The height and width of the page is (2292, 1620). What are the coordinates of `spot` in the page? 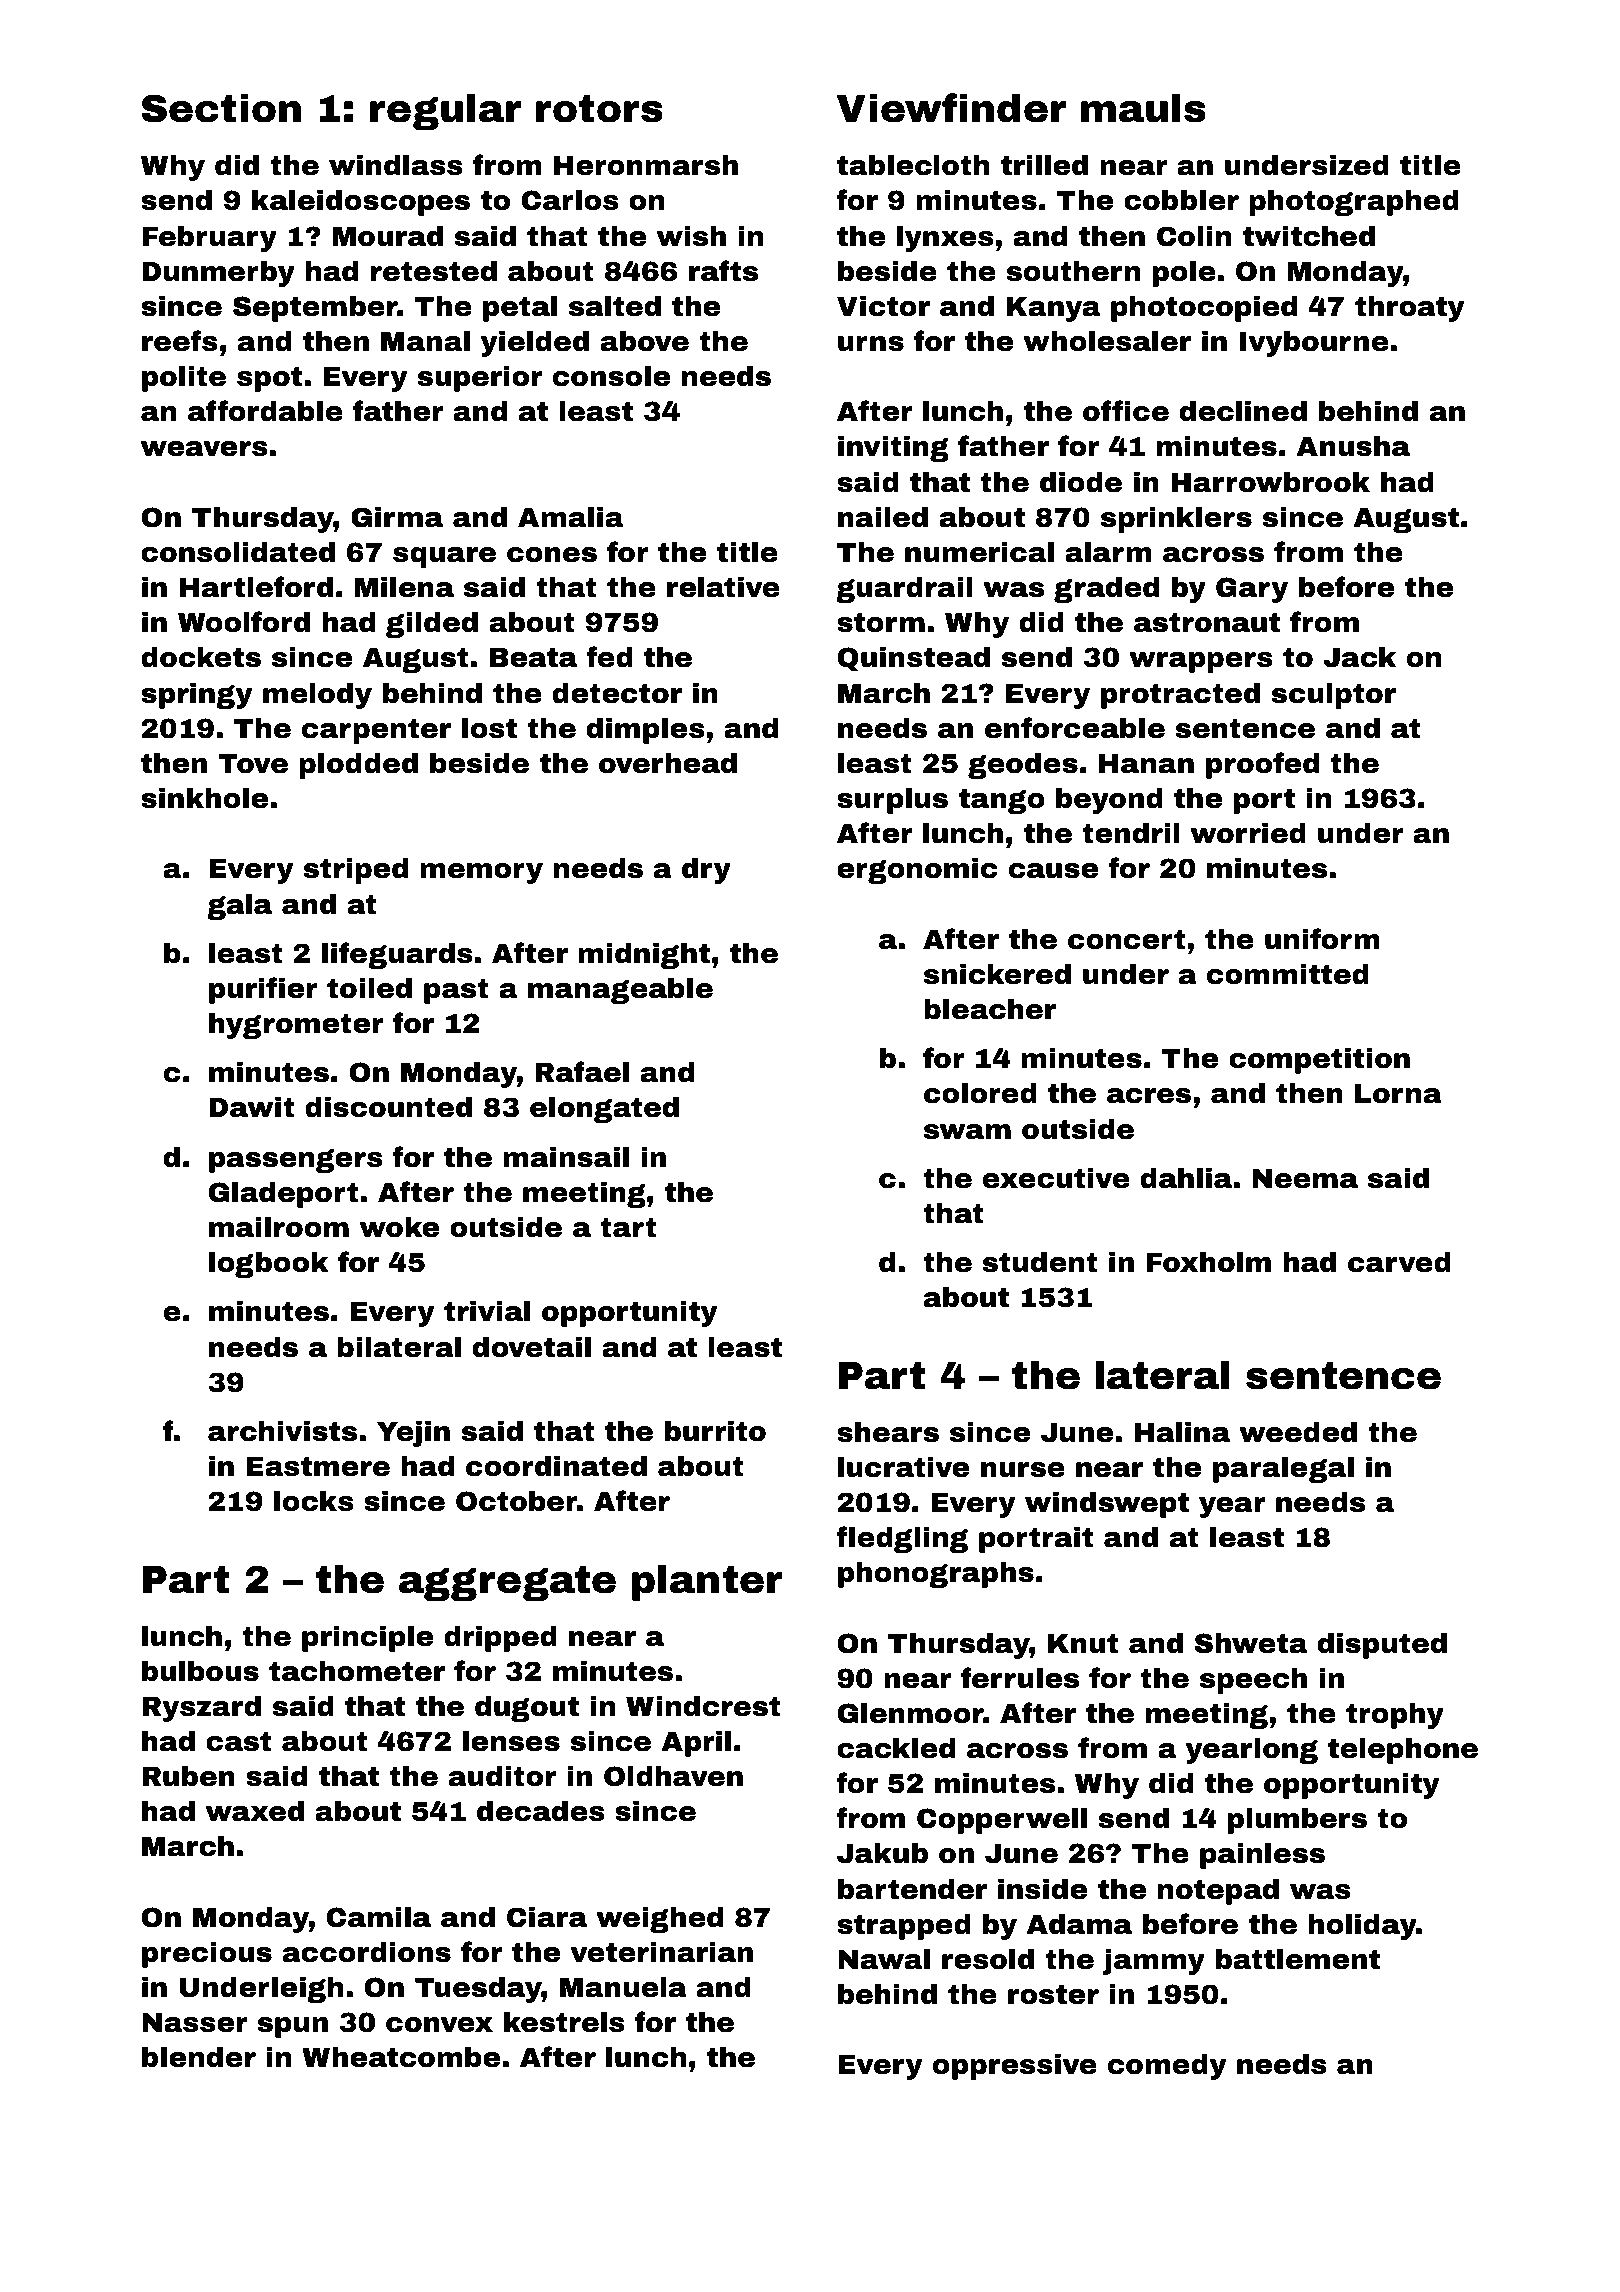 It's located at (269, 379).
